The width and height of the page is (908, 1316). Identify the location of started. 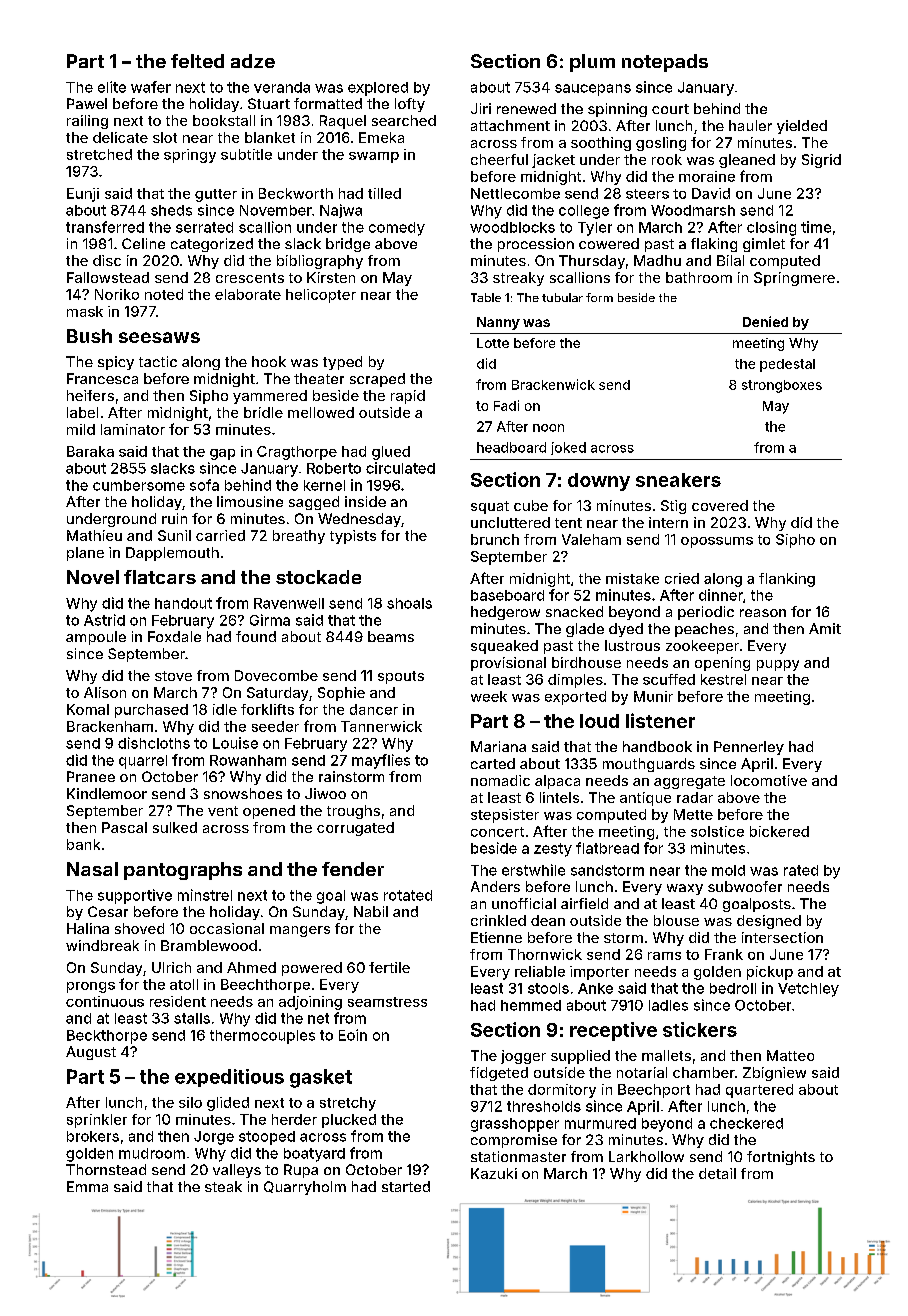
(406, 1186).
